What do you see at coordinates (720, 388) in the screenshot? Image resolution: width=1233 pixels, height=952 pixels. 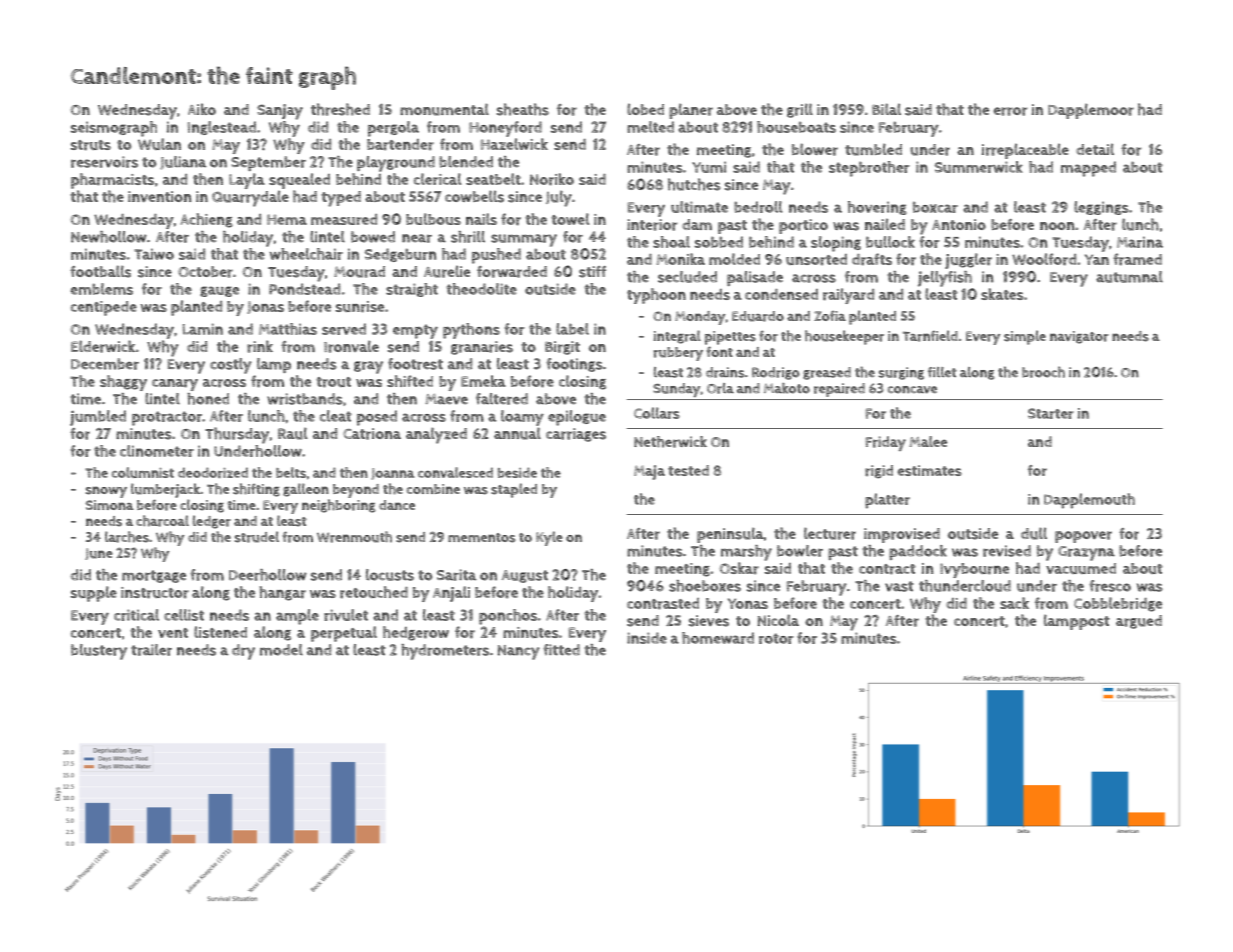 I see `Orla` at bounding box center [720, 388].
